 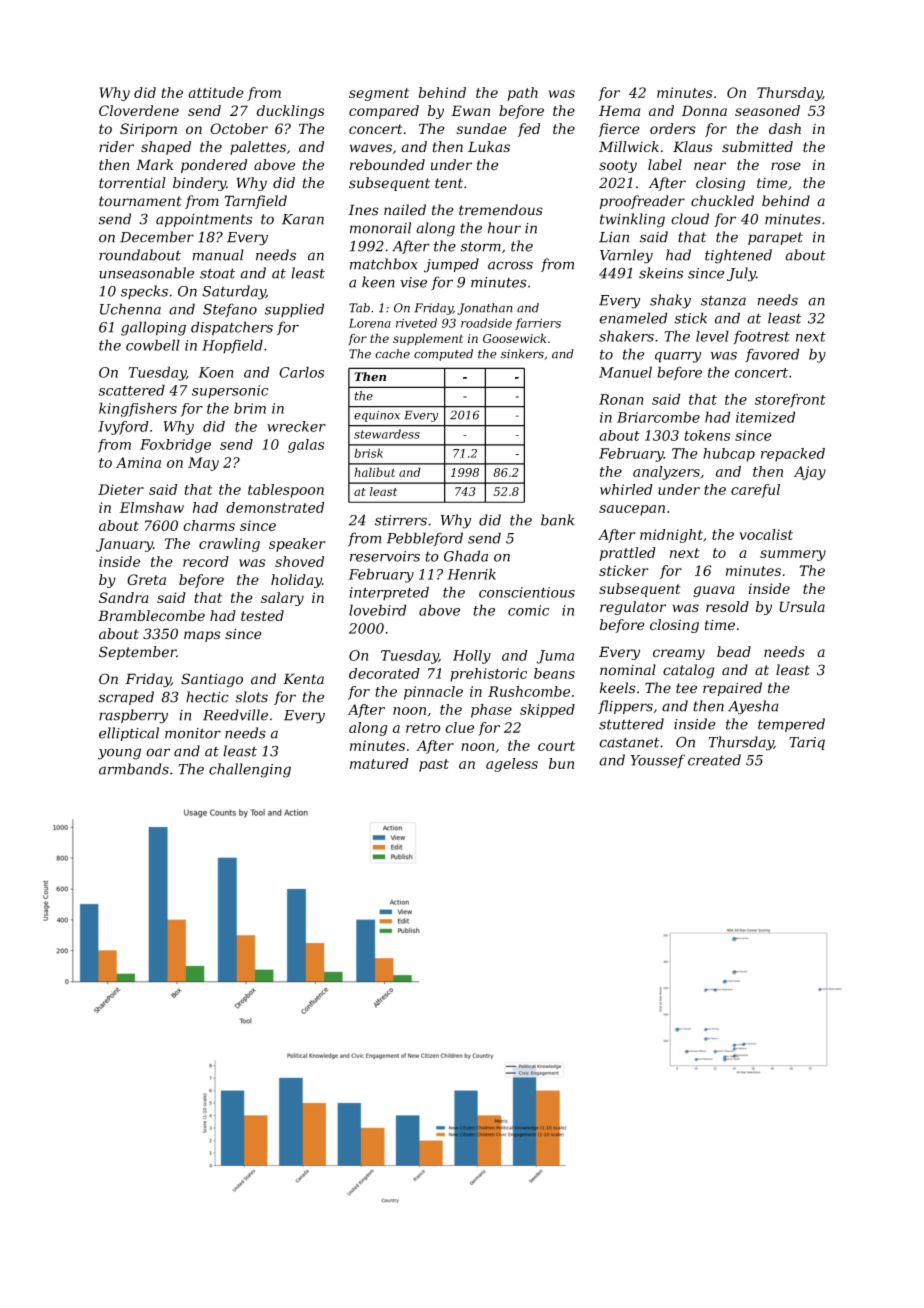 I want to click on Lukas, so click(x=489, y=146).
